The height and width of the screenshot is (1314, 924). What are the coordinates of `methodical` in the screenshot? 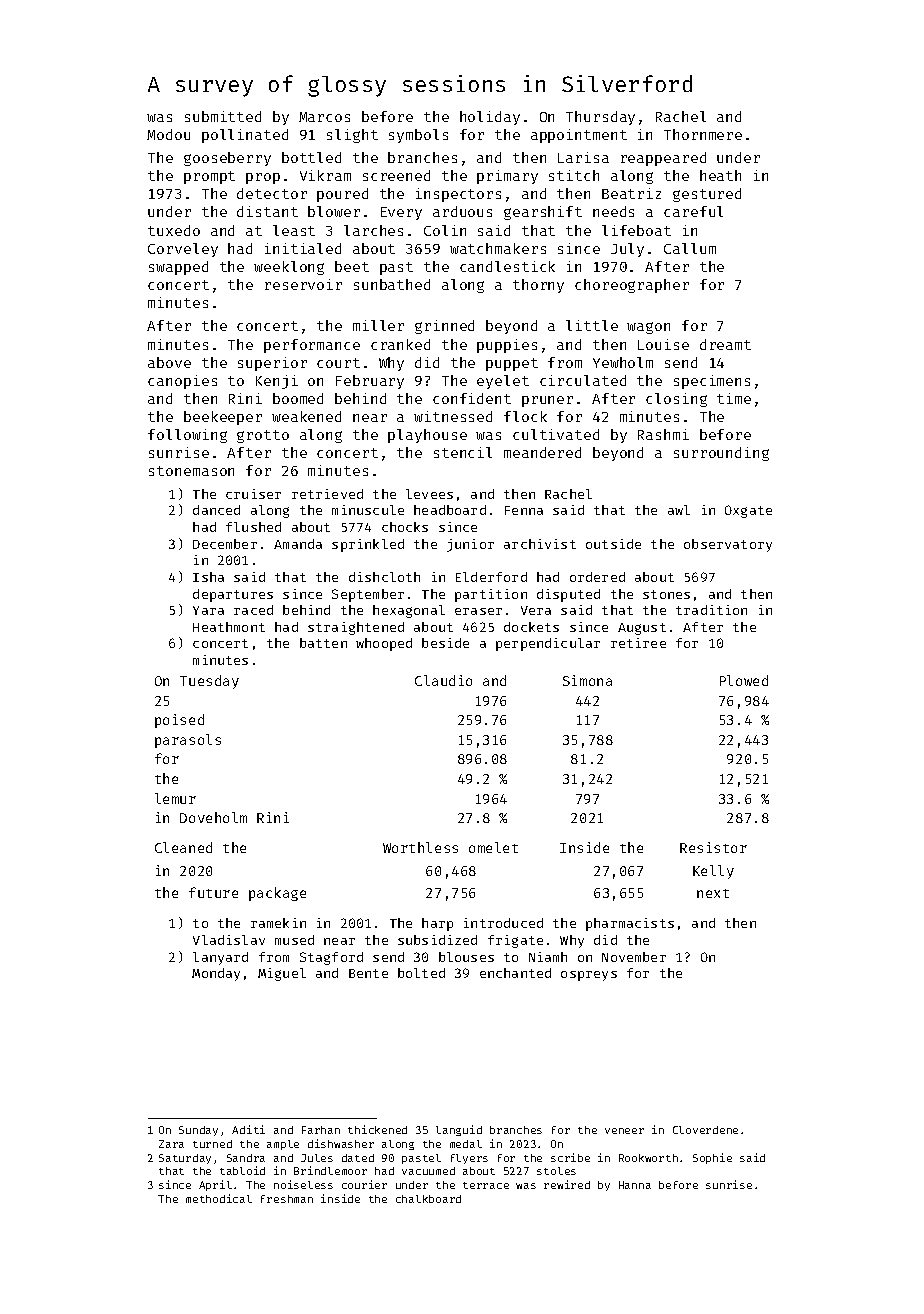 It's located at (219, 1198).
